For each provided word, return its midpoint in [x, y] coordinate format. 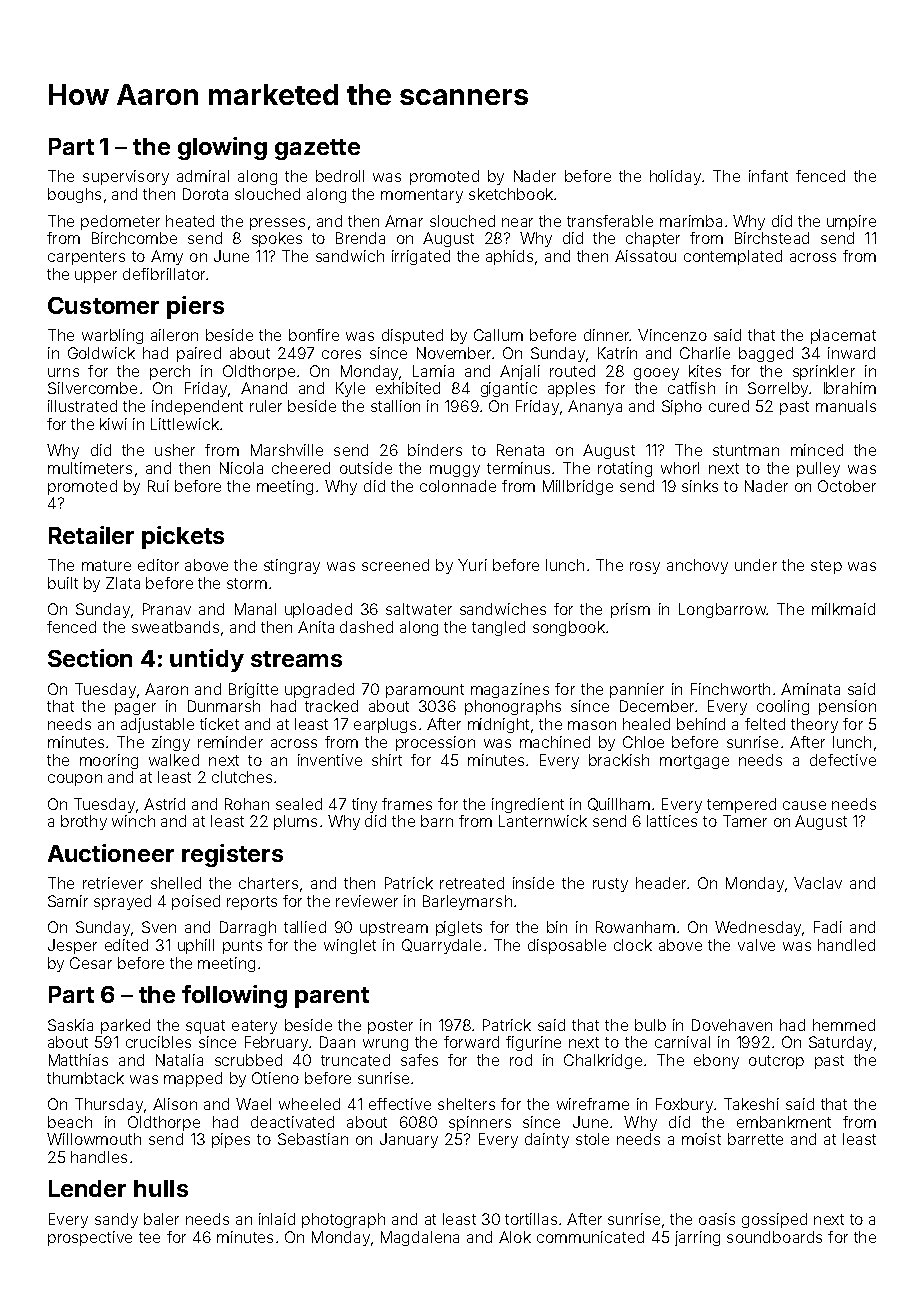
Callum [498, 335]
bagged [766, 354]
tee [149, 1237]
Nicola [241, 468]
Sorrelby [778, 389]
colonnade [458, 486]
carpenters [86, 258]
